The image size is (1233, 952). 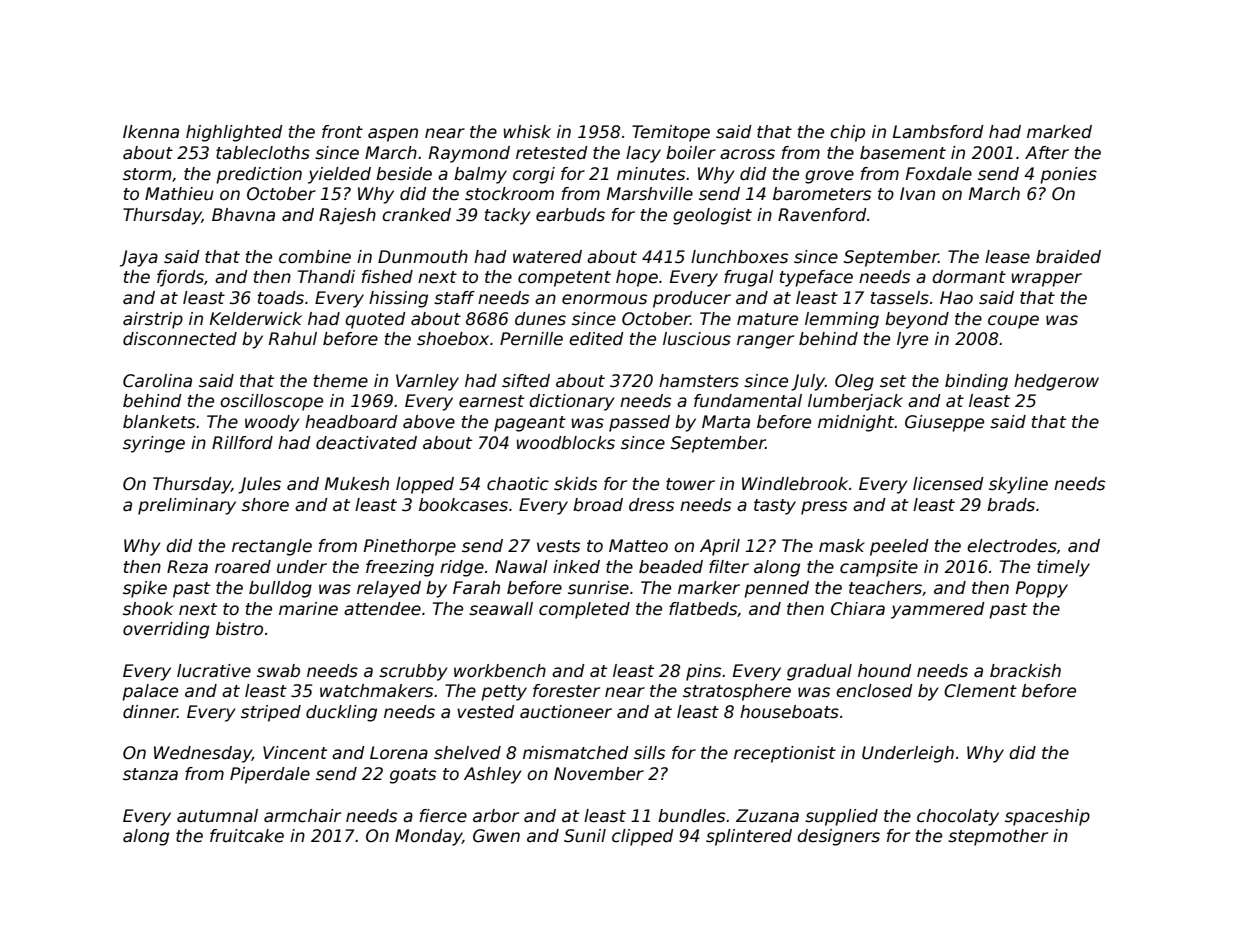 What do you see at coordinates (643, 154) in the screenshot?
I see `lacy` at bounding box center [643, 154].
